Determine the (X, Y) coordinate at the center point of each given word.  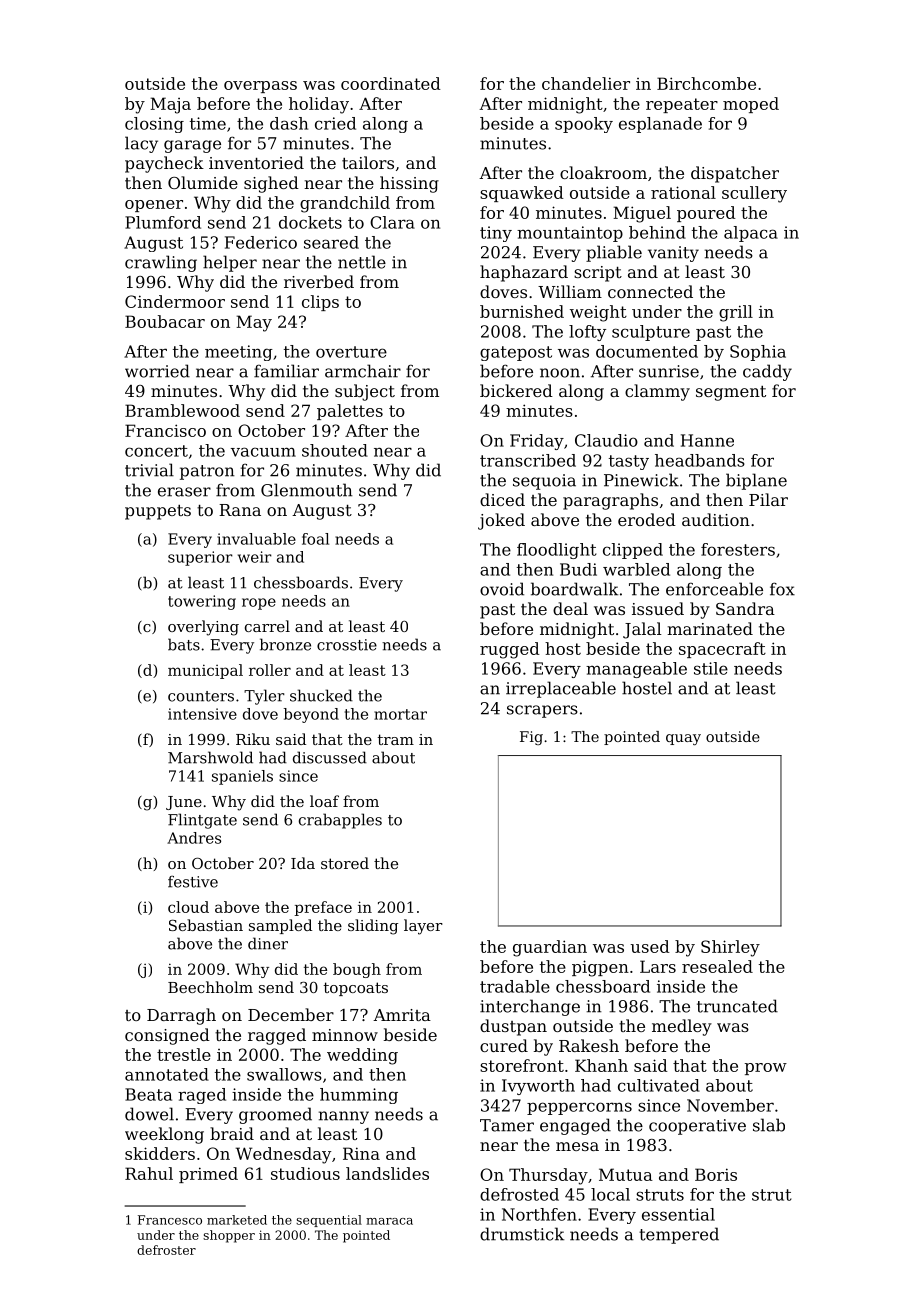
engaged (575, 1126)
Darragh (181, 1016)
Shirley (730, 948)
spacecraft (722, 650)
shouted (335, 450)
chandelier (586, 83)
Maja (170, 105)
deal (570, 608)
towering (202, 602)
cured (504, 1045)
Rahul (149, 1173)
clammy (657, 392)
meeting (239, 353)
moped (751, 105)
